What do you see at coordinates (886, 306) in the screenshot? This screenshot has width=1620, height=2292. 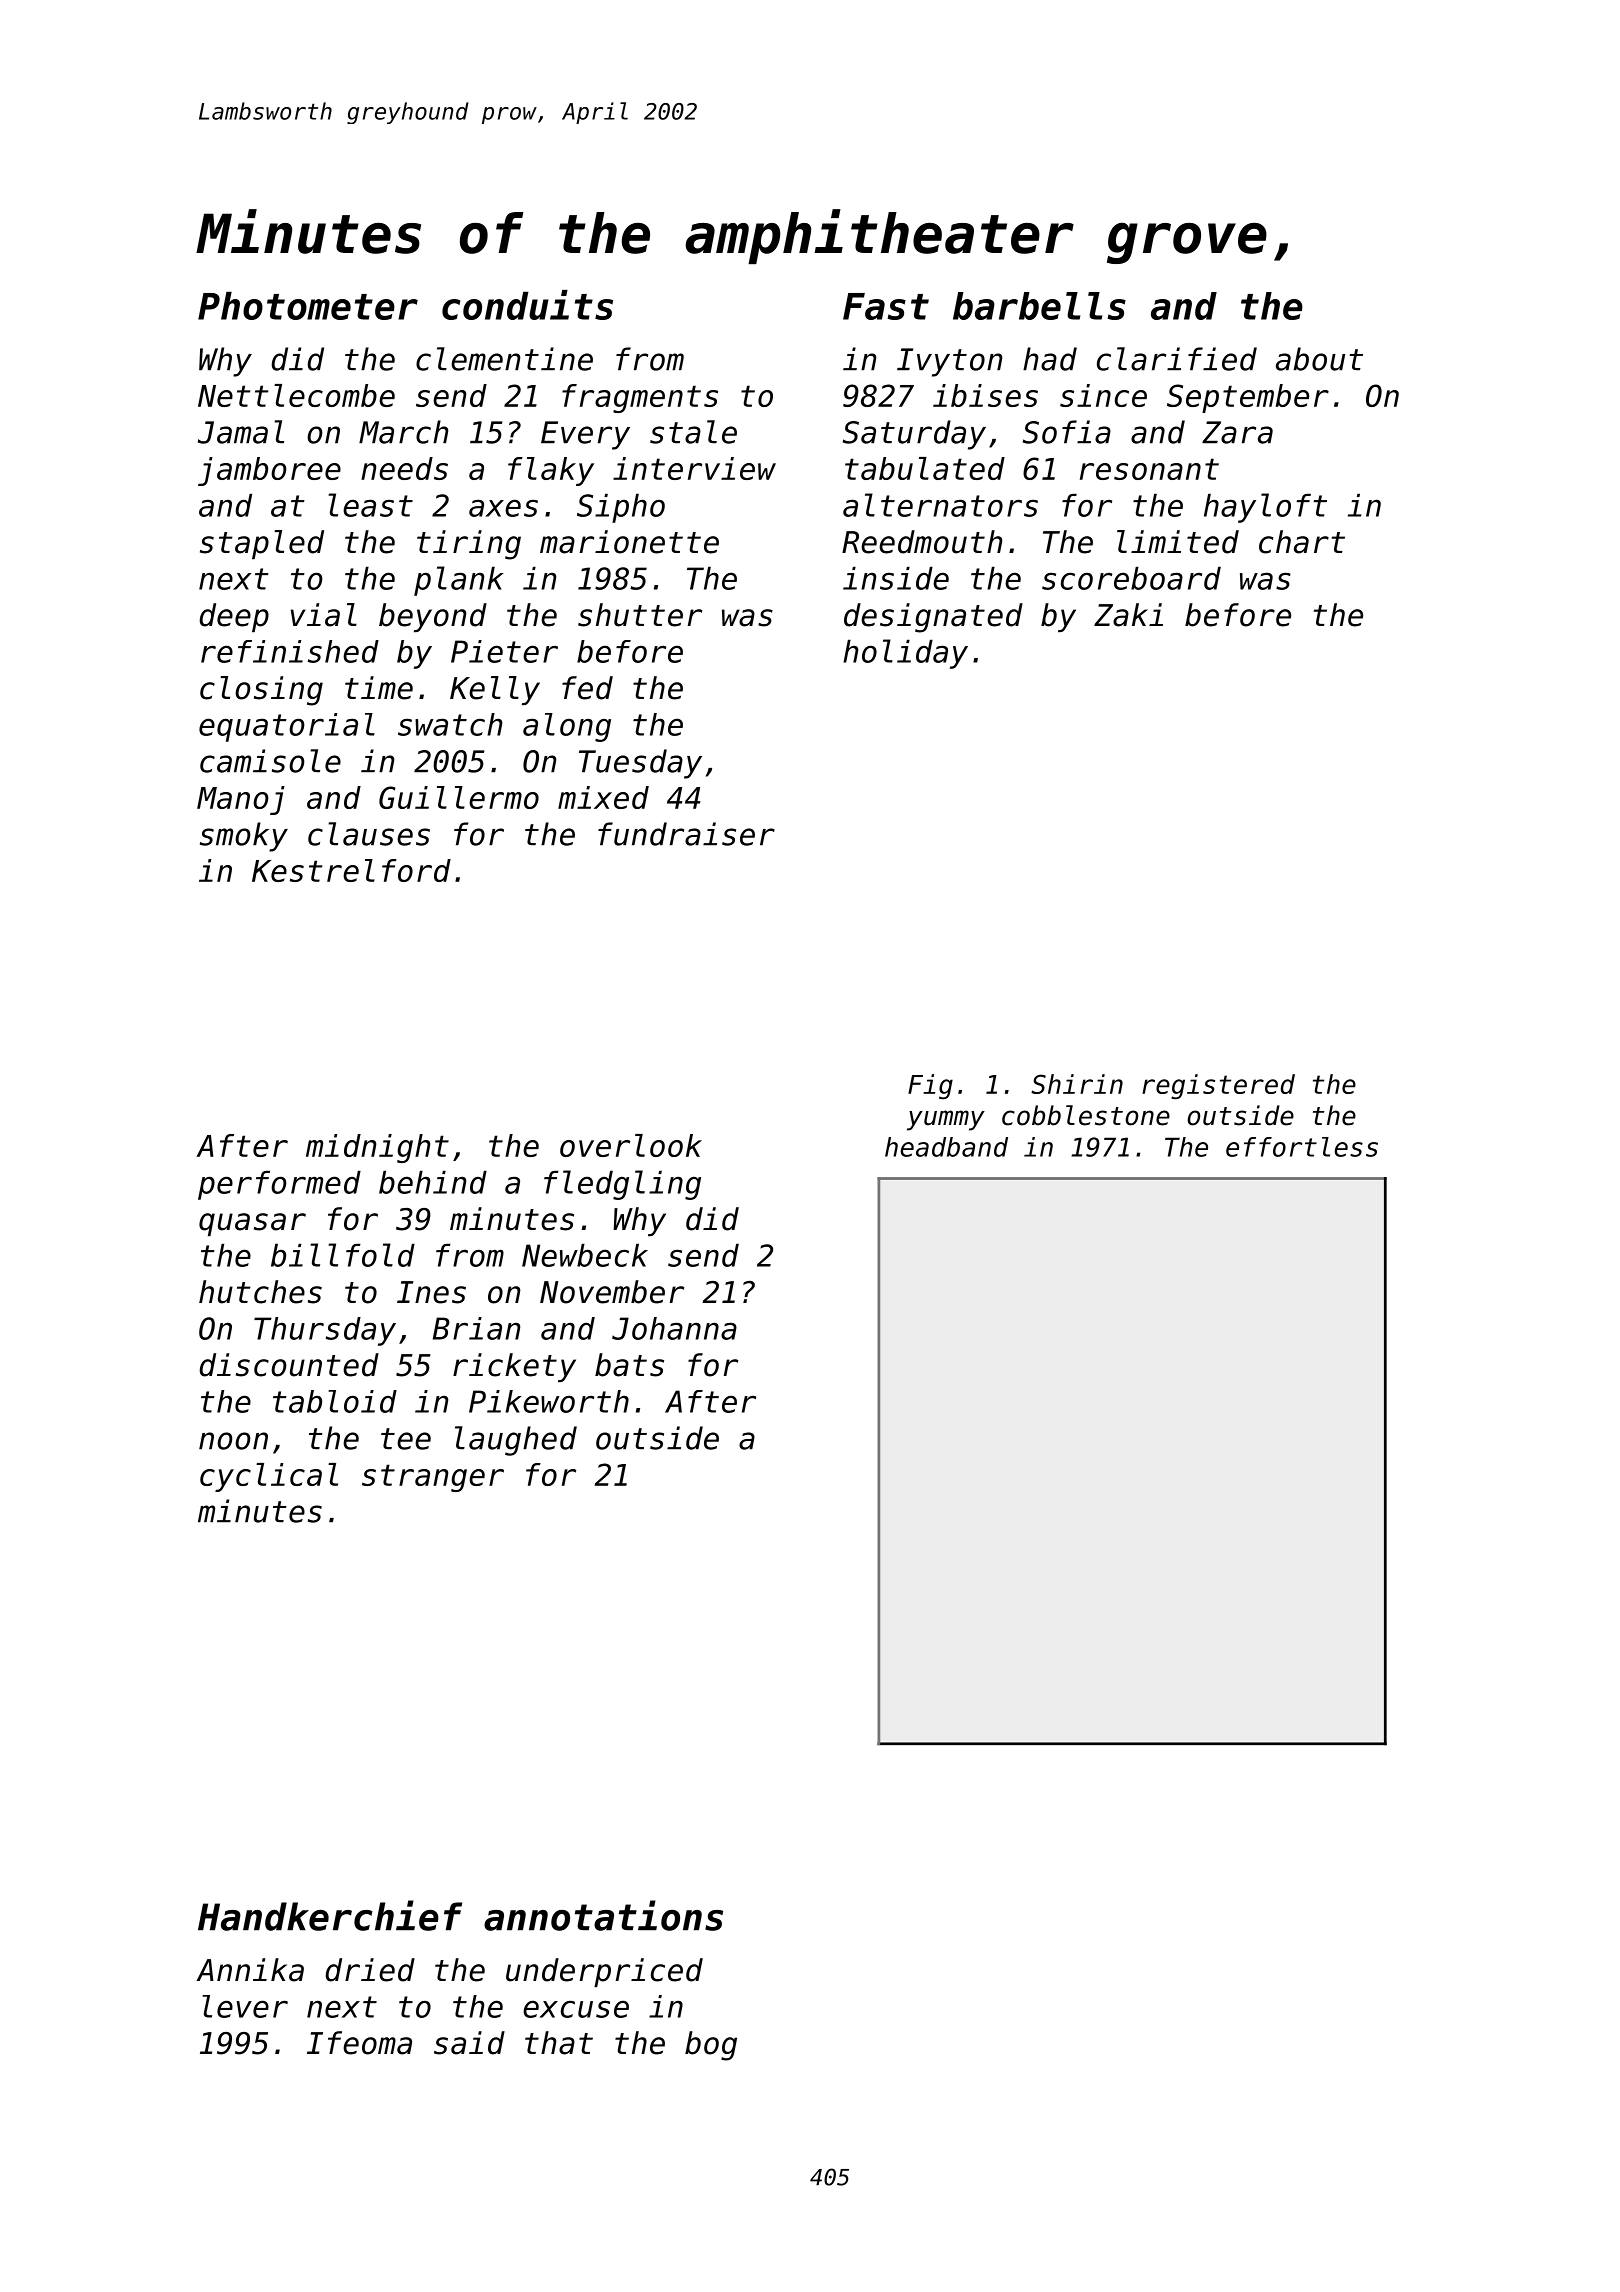 I see `Fast` at bounding box center [886, 306].
